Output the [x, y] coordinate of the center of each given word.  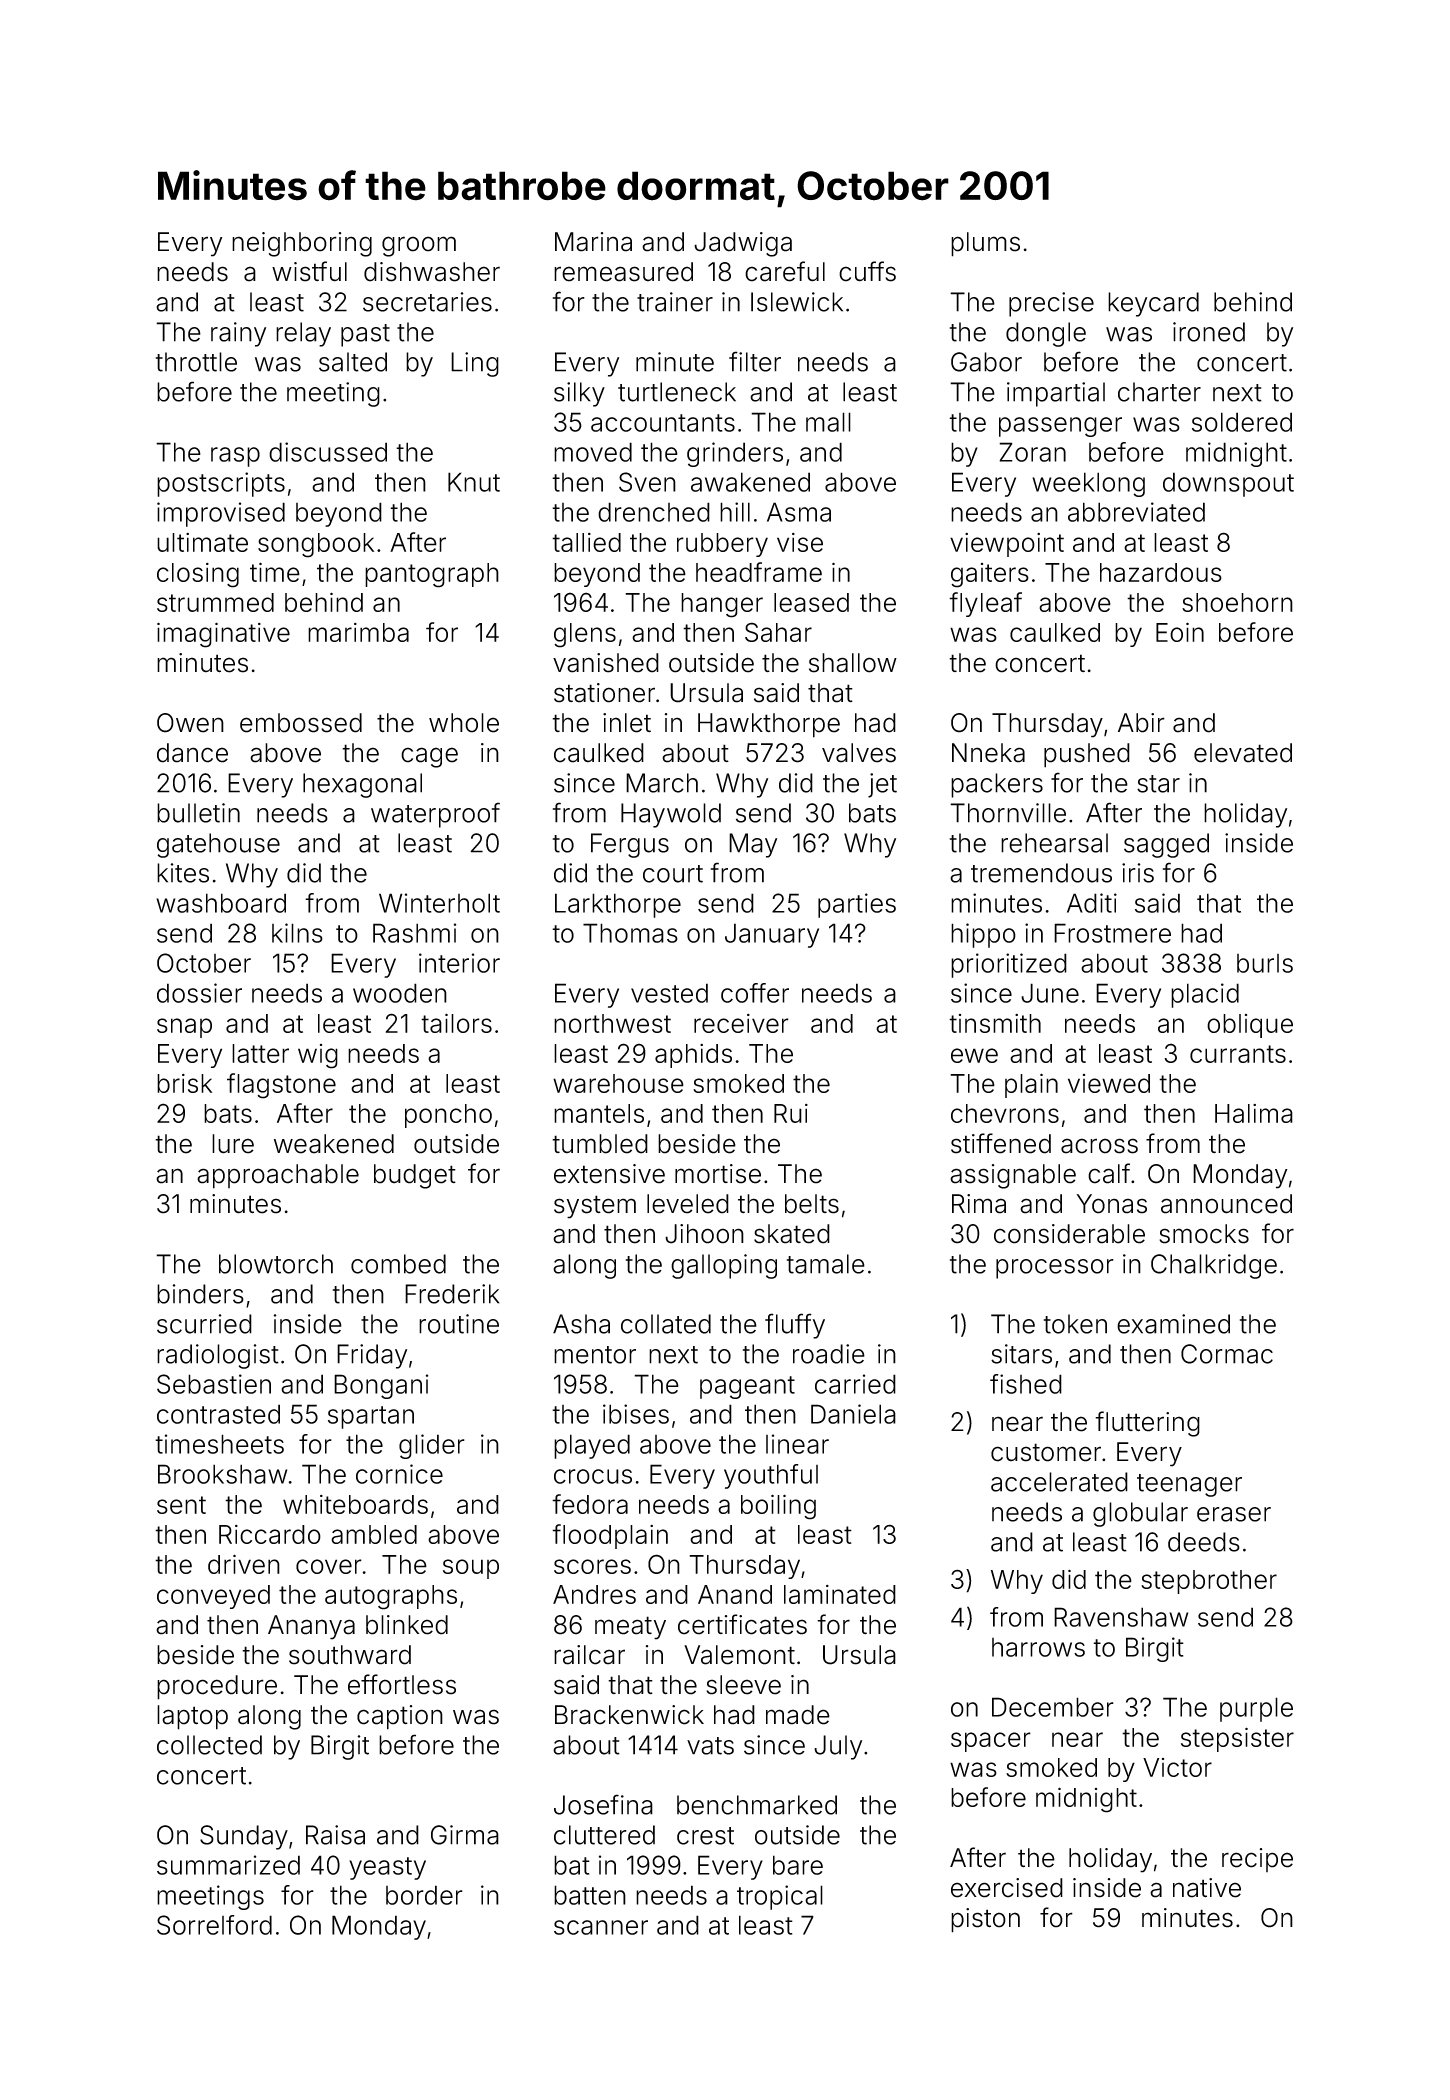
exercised [1007, 1888]
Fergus [630, 845]
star [1158, 784]
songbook [316, 545]
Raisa [335, 1835]
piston [985, 1920]
